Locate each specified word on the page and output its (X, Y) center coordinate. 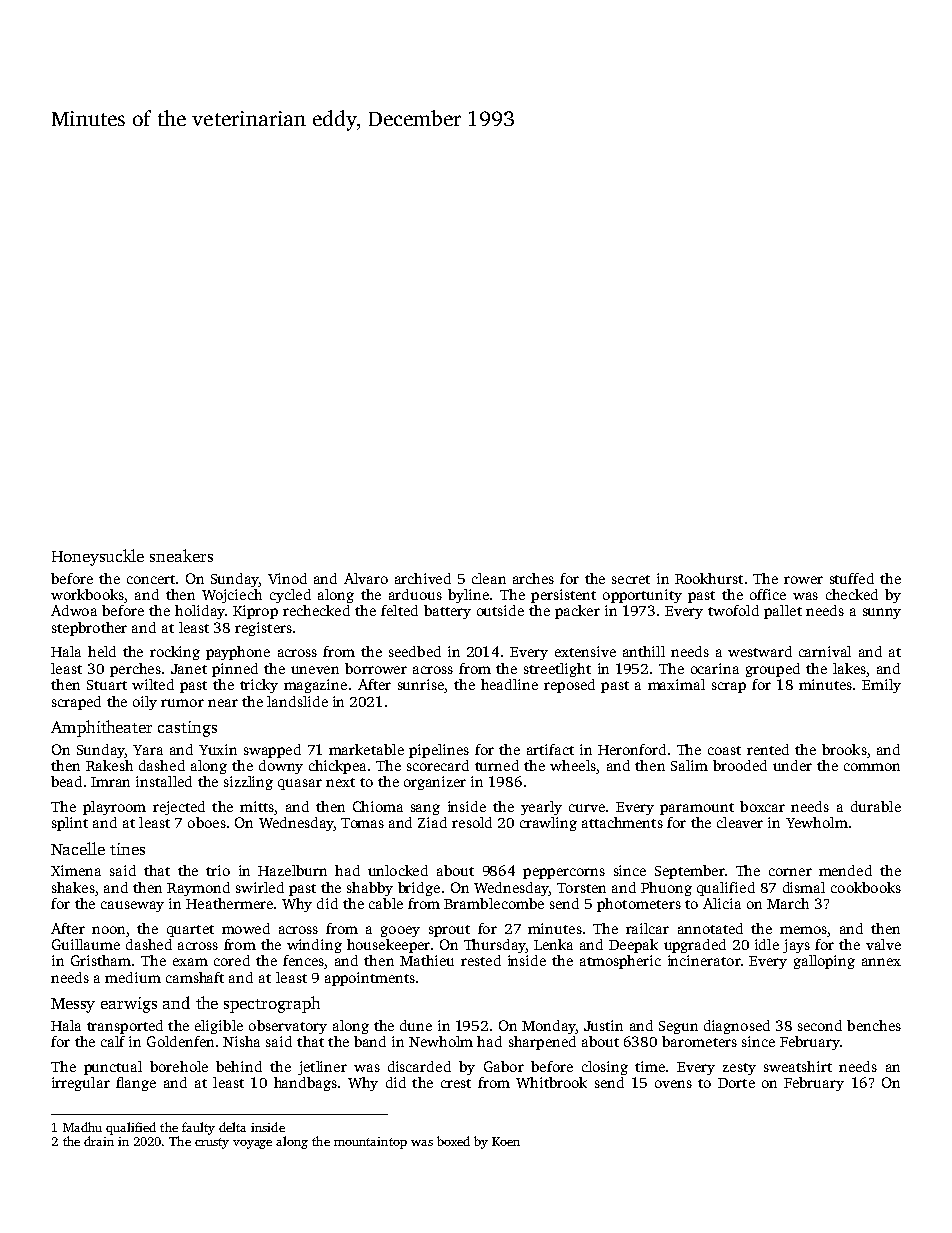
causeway (132, 906)
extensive (585, 651)
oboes (207, 822)
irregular (81, 1084)
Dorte (736, 1083)
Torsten (581, 888)
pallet (783, 612)
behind (239, 1066)
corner (790, 872)
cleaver (740, 822)
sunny (882, 613)
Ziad (432, 822)
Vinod (287, 578)
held (102, 651)
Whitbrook (551, 1082)
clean (489, 578)
